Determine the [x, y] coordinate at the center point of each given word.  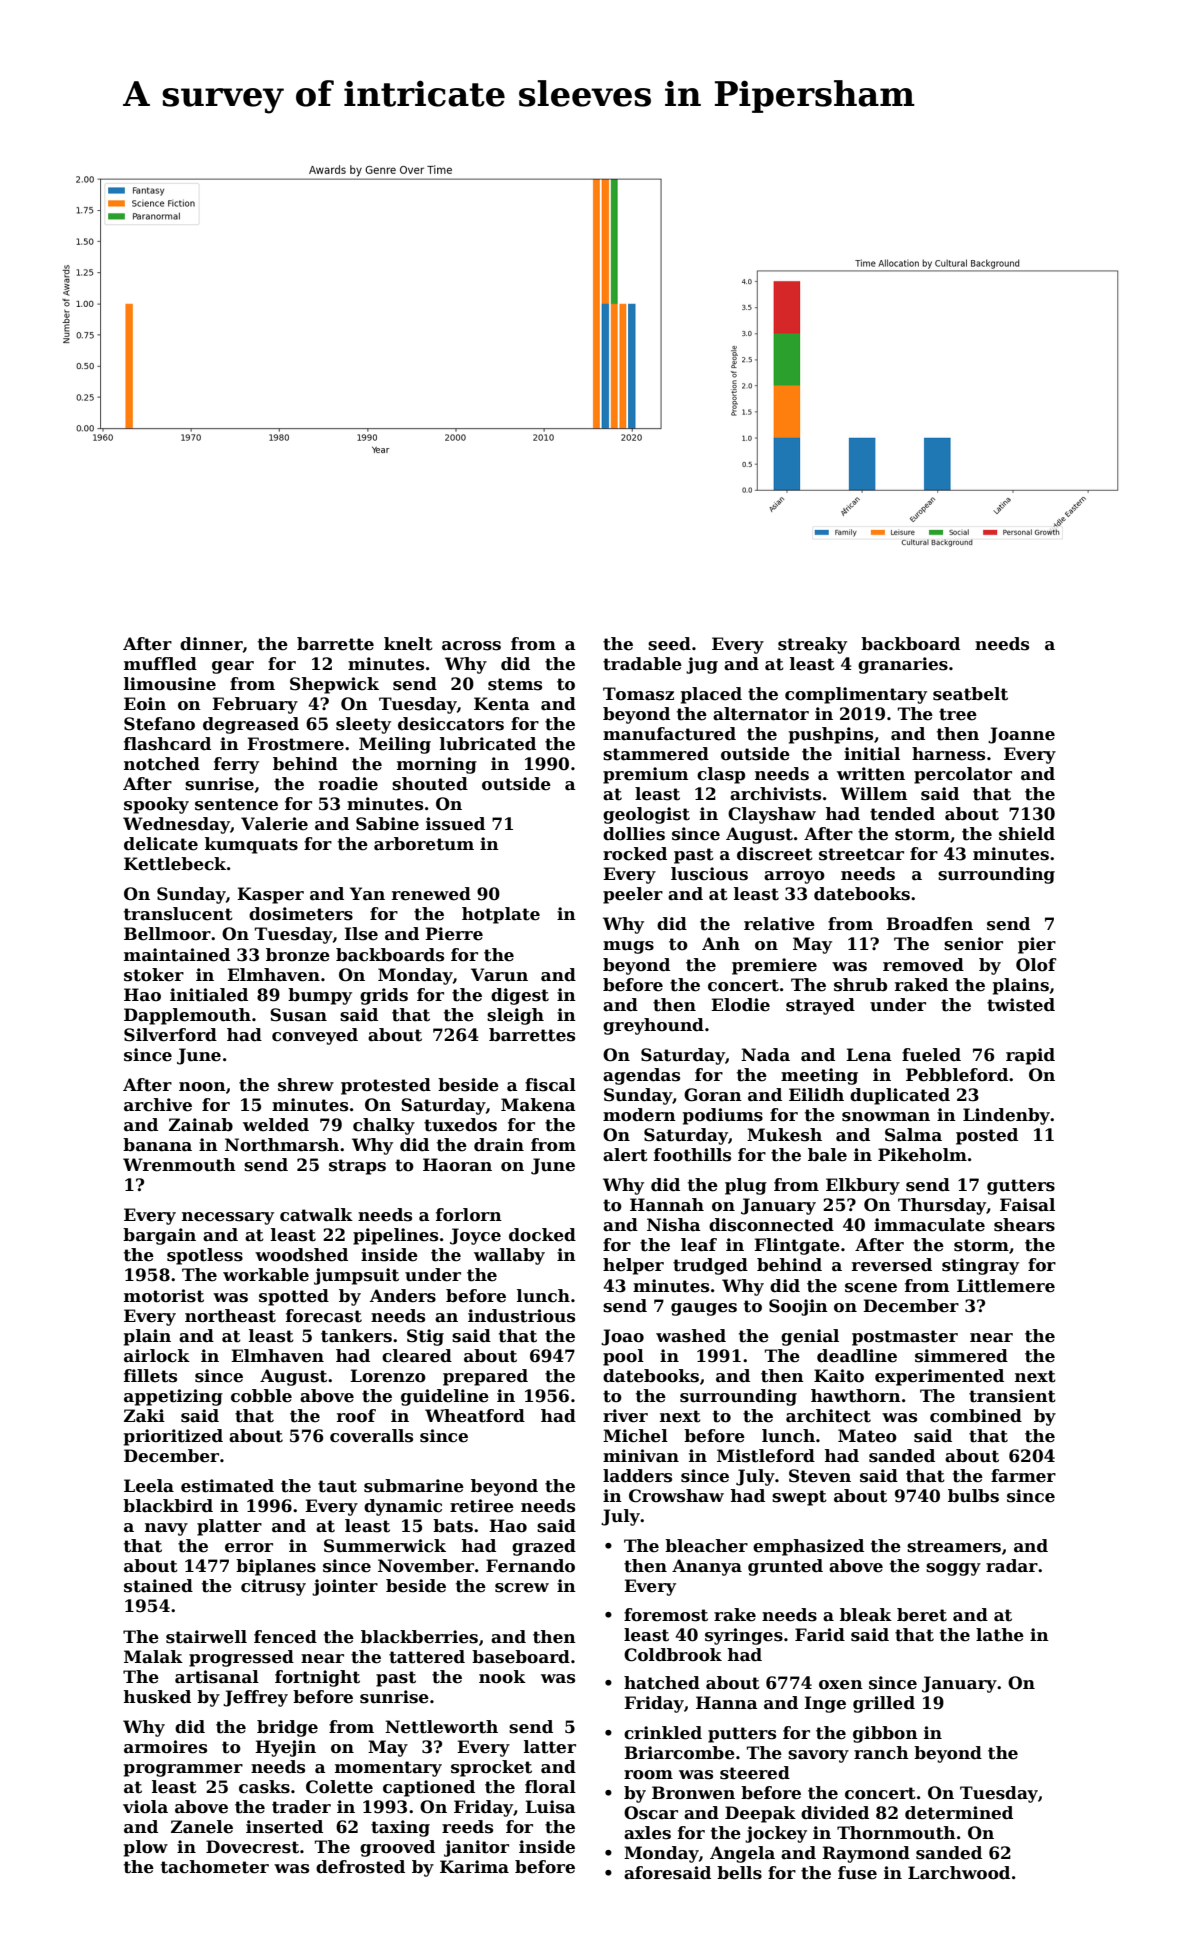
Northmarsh [282, 1145]
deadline [857, 1356]
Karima [474, 1867]
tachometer [215, 1867]
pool [623, 1357]
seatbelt [970, 694]
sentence [236, 804]
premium [645, 775]
